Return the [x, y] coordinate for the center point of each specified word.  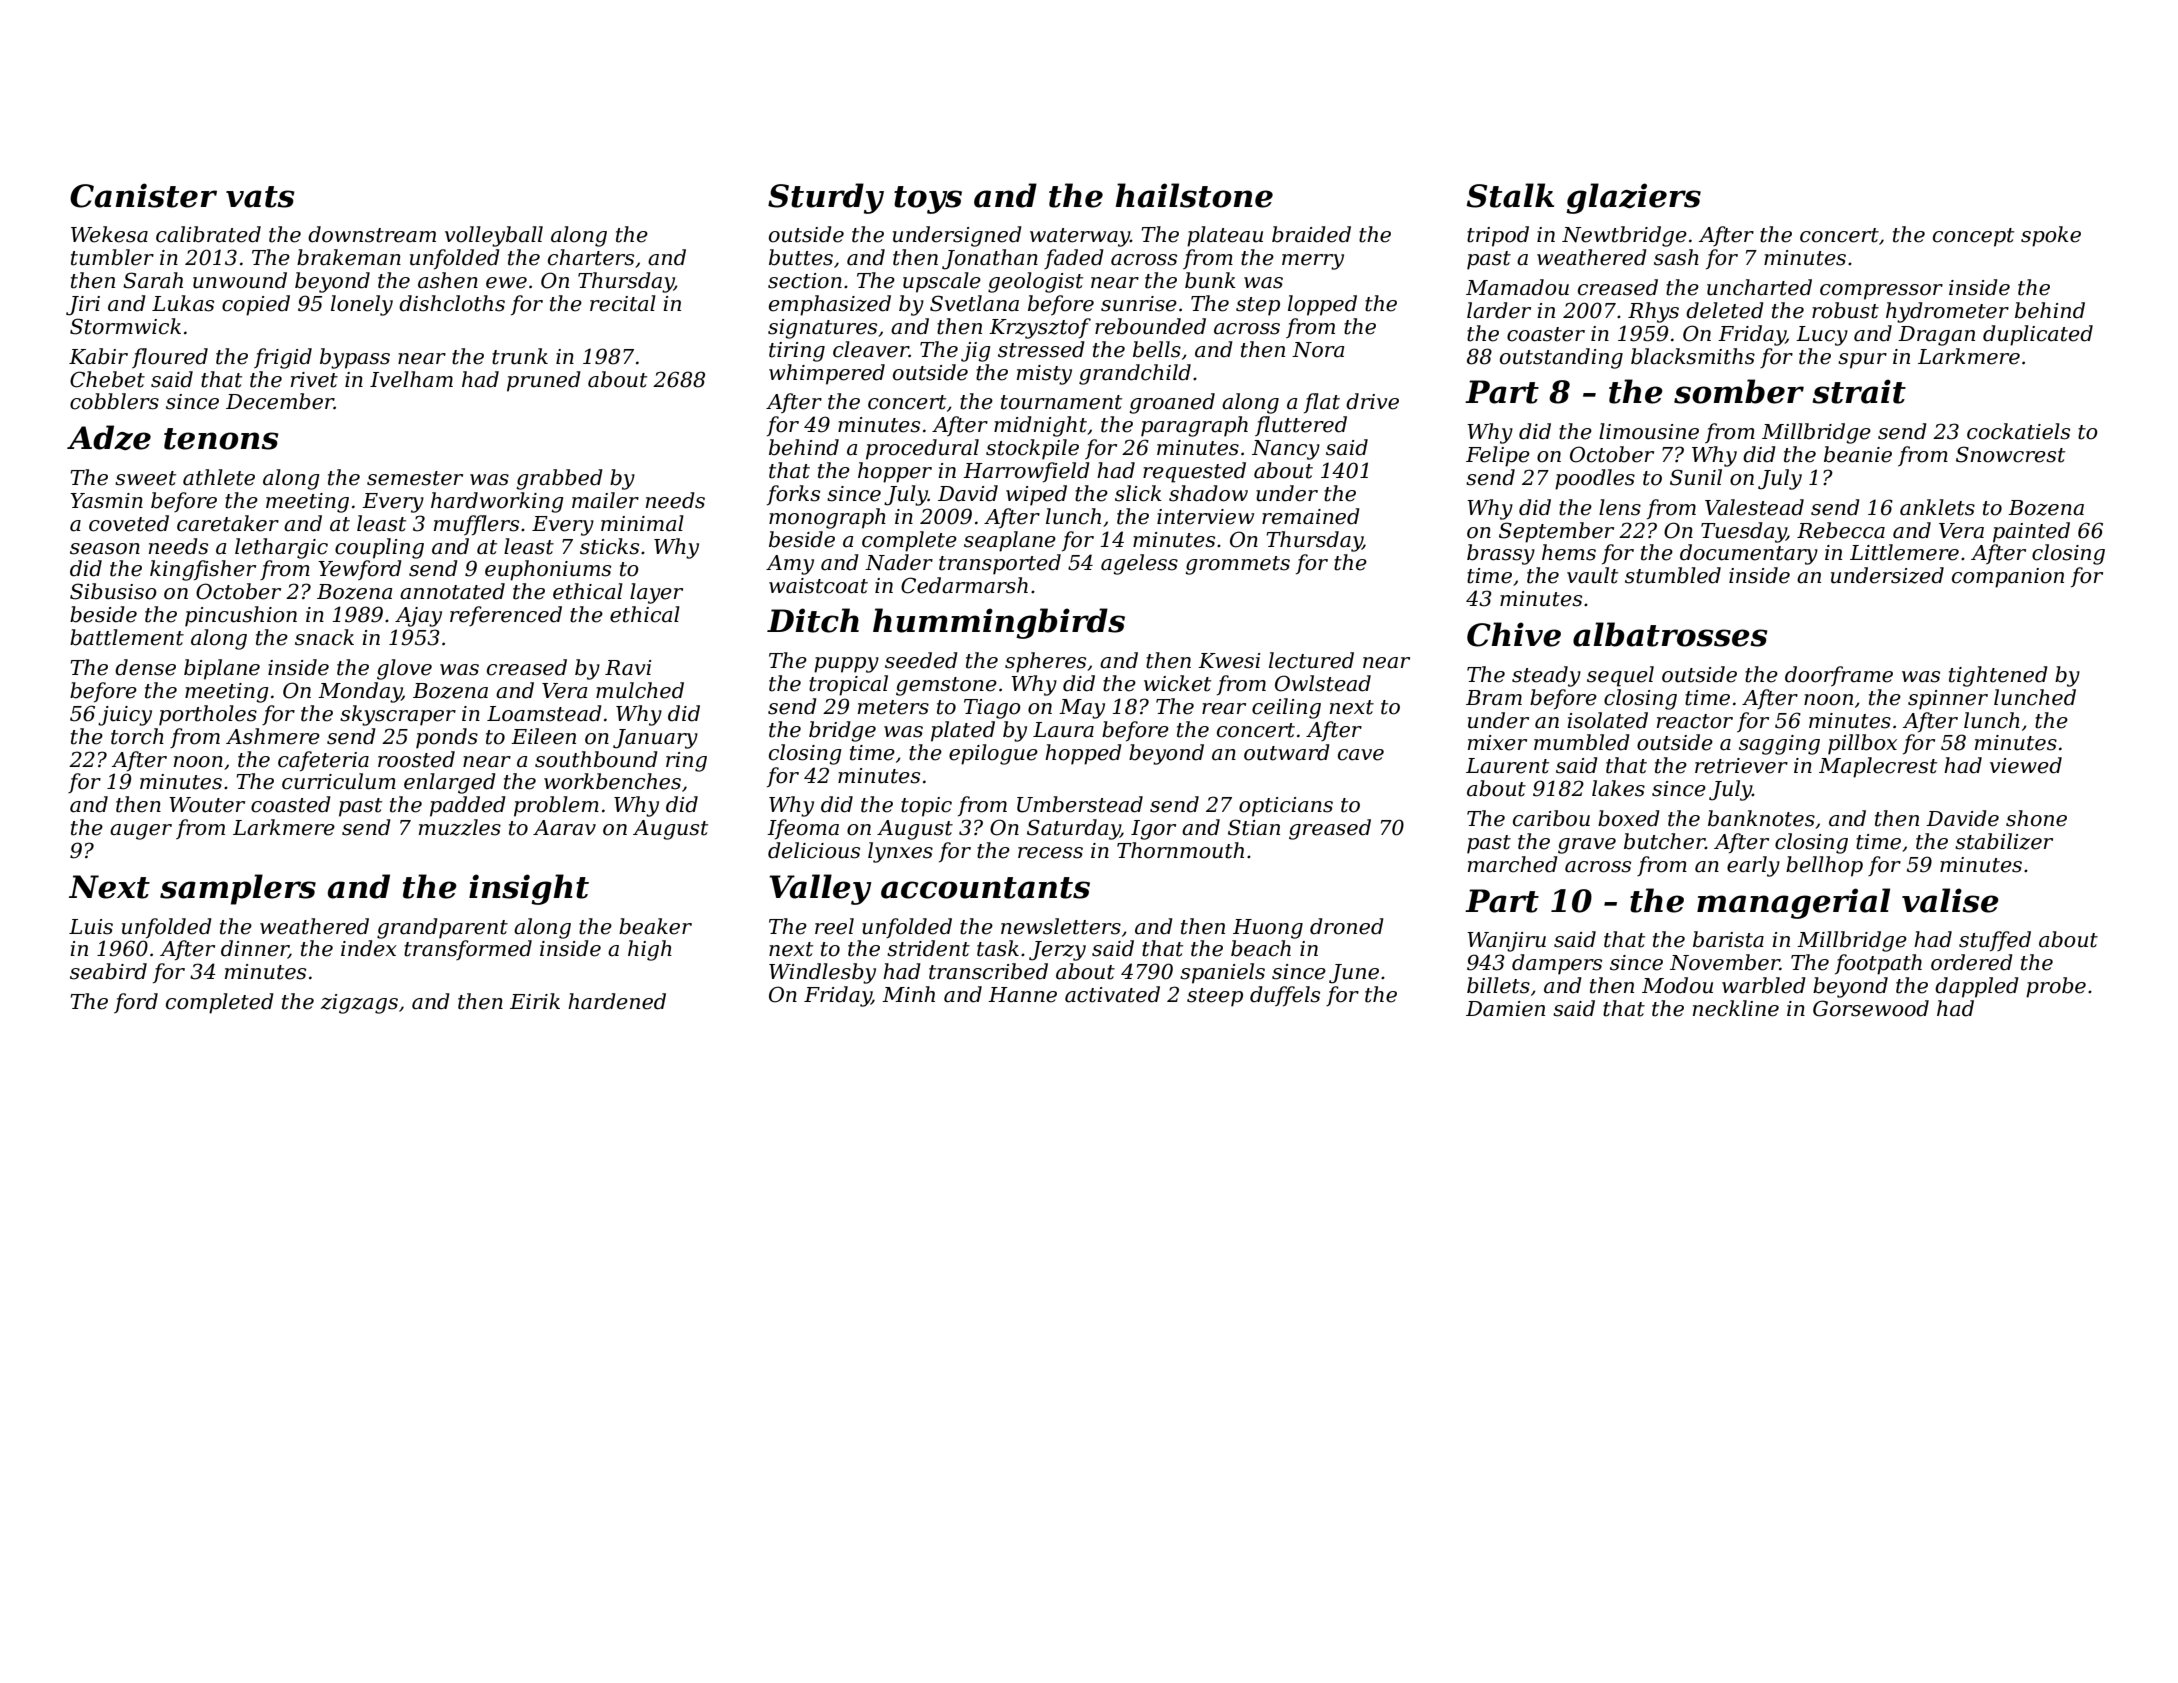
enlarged [450, 783]
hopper [895, 472]
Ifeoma [803, 829]
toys [928, 200]
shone [2036, 818]
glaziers [1633, 198]
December [280, 401]
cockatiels [2018, 431]
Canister [143, 195]
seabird [108, 971]
